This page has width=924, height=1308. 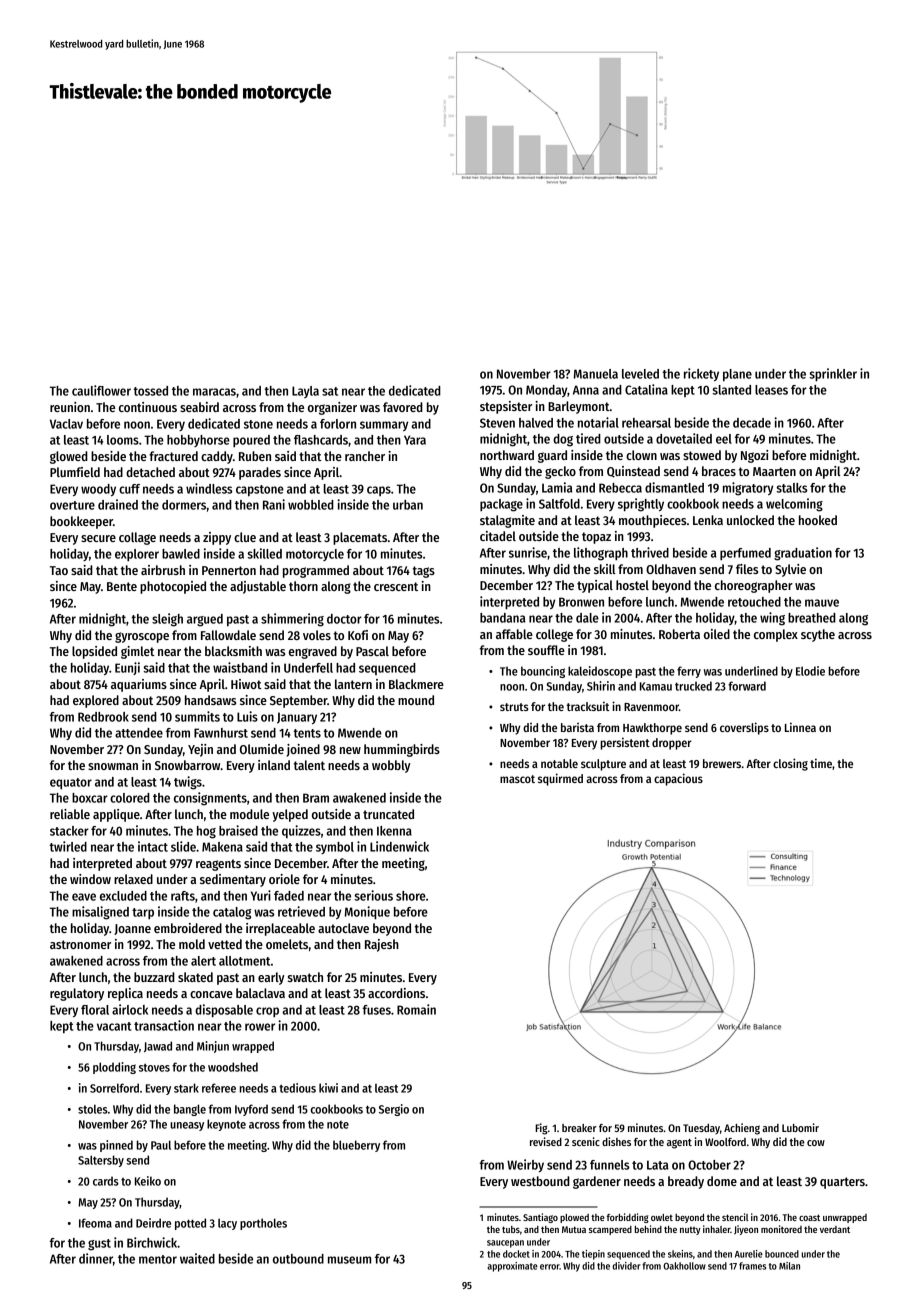 I want to click on kaleidoscope, so click(x=600, y=672).
